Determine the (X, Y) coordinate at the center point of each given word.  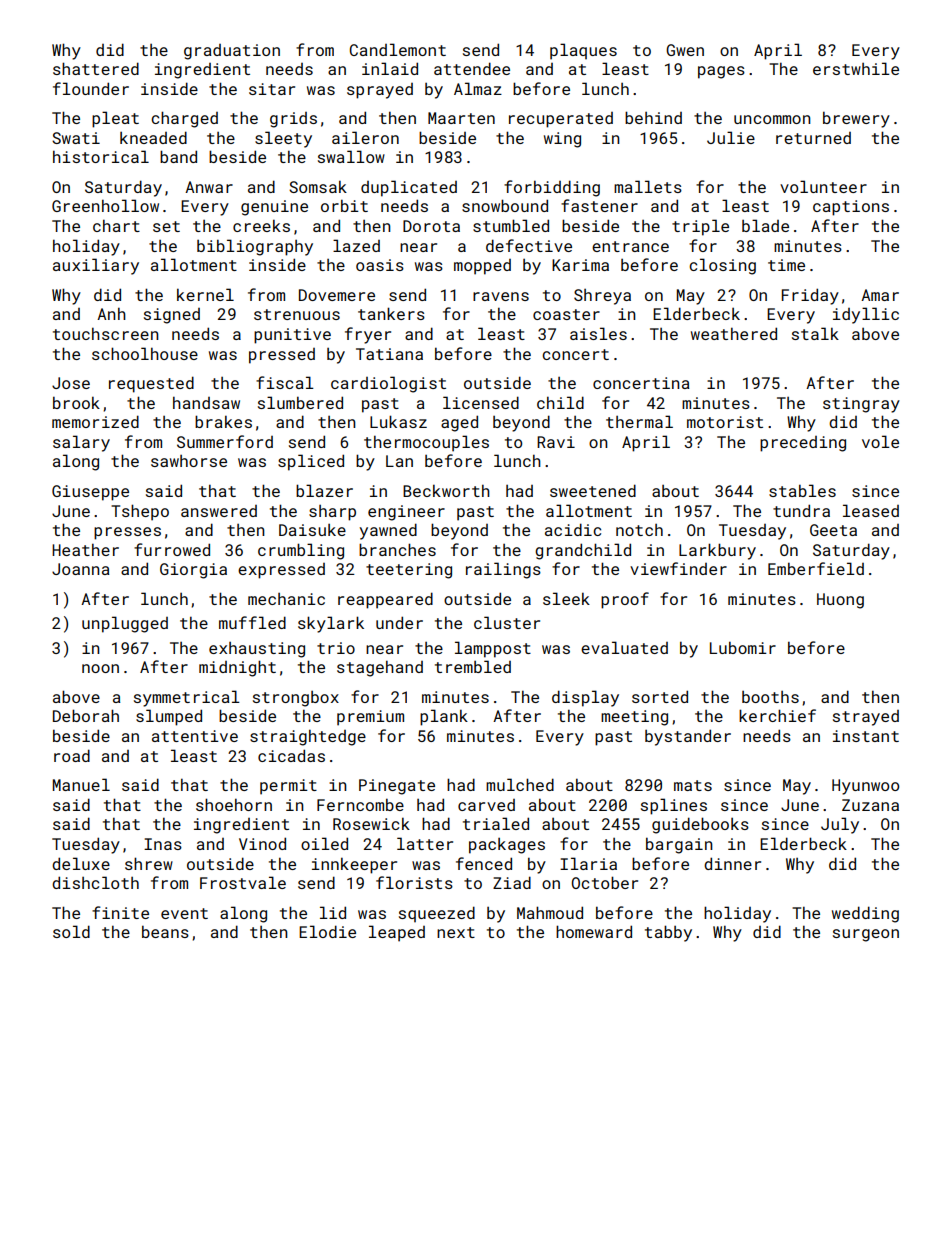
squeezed (437, 914)
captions (851, 208)
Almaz (478, 88)
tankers (391, 313)
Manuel (81, 784)
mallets (648, 186)
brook (76, 402)
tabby (668, 933)
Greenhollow (105, 205)
